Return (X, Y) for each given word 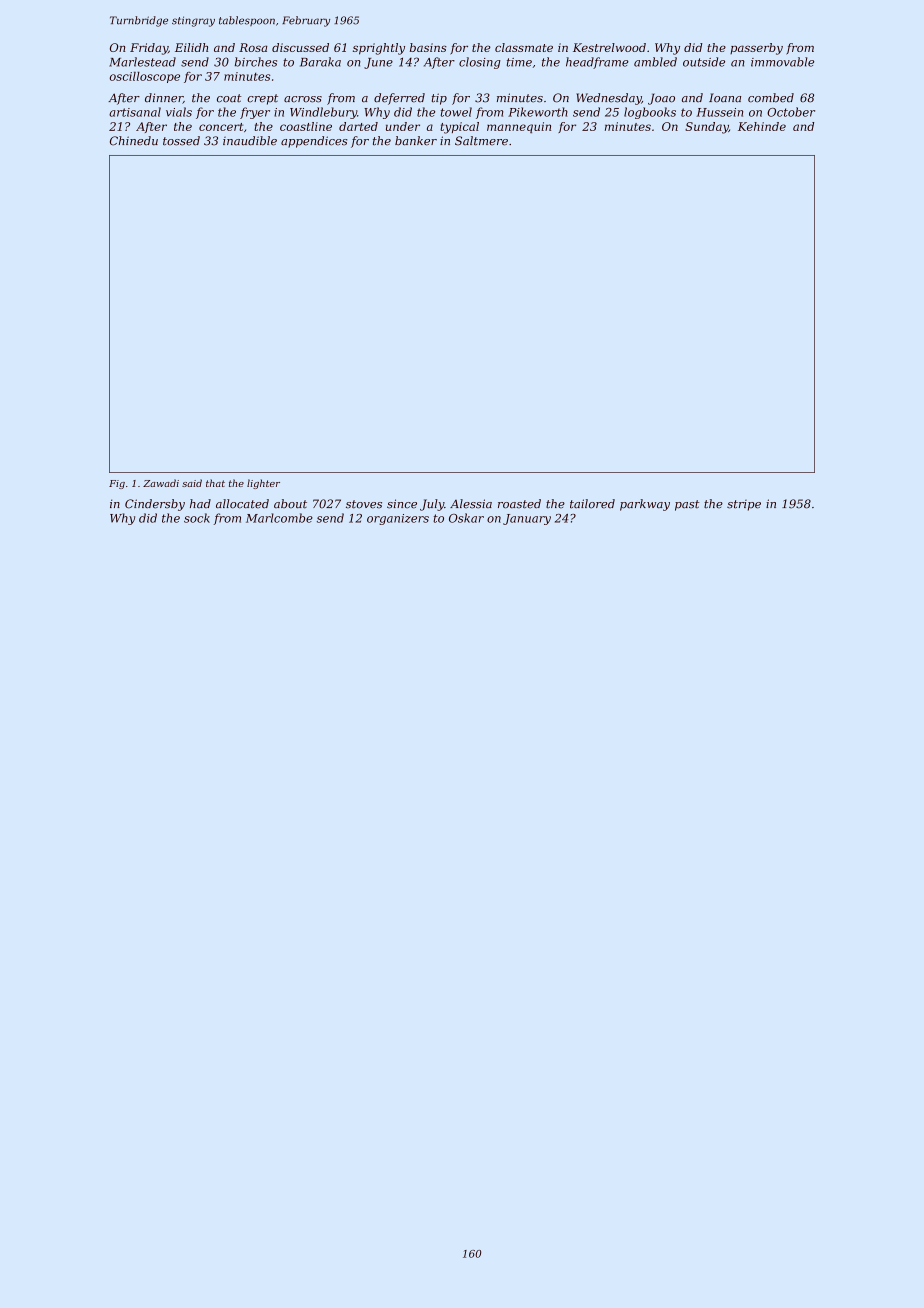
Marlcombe (279, 518)
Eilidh (191, 47)
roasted (519, 504)
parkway (645, 505)
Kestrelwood (609, 47)
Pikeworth (538, 112)
